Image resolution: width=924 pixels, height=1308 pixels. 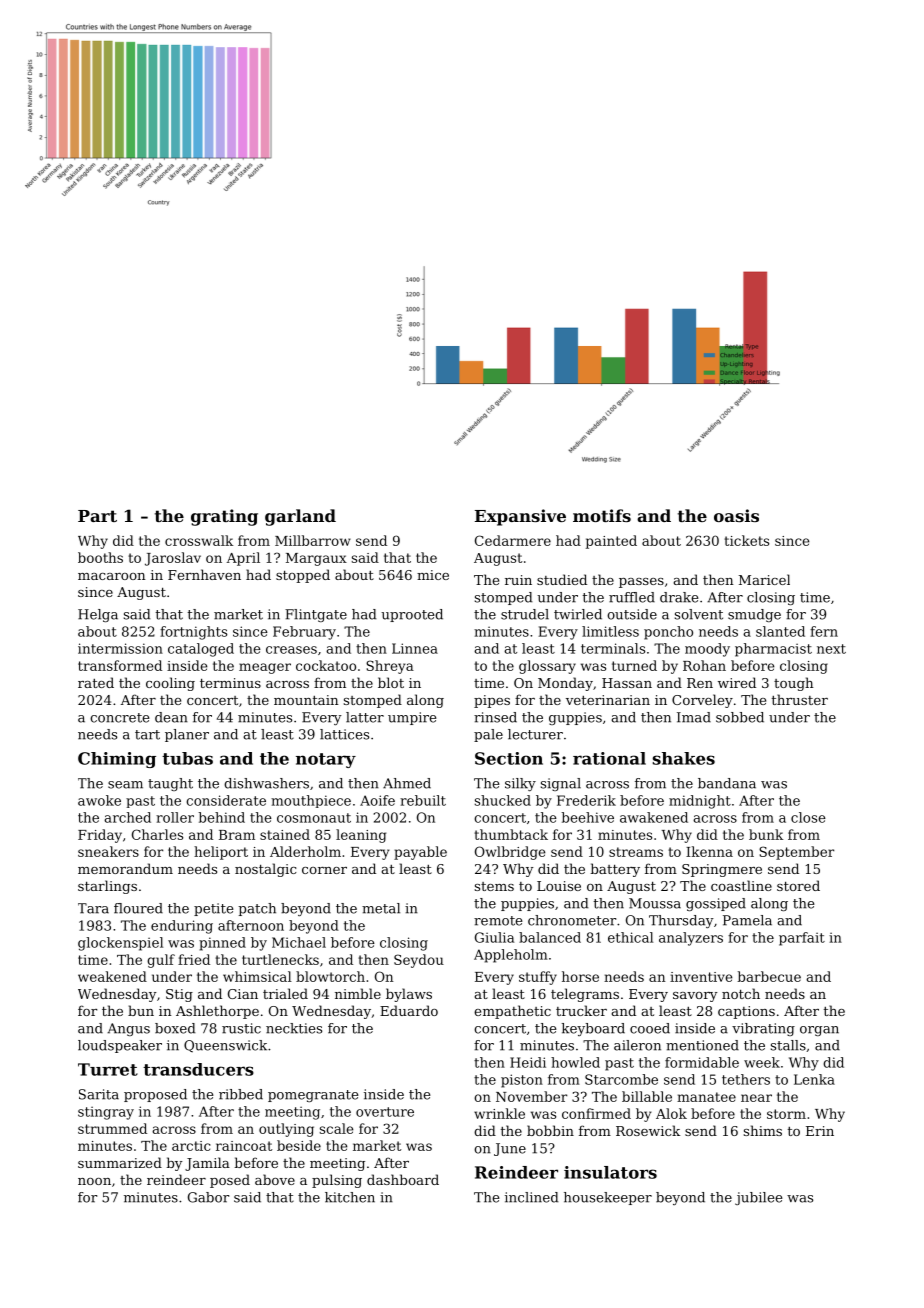 What do you see at coordinates (350, 1197) in the screenshot?
I see `kitchen` at bounding box center [350, 1197].
